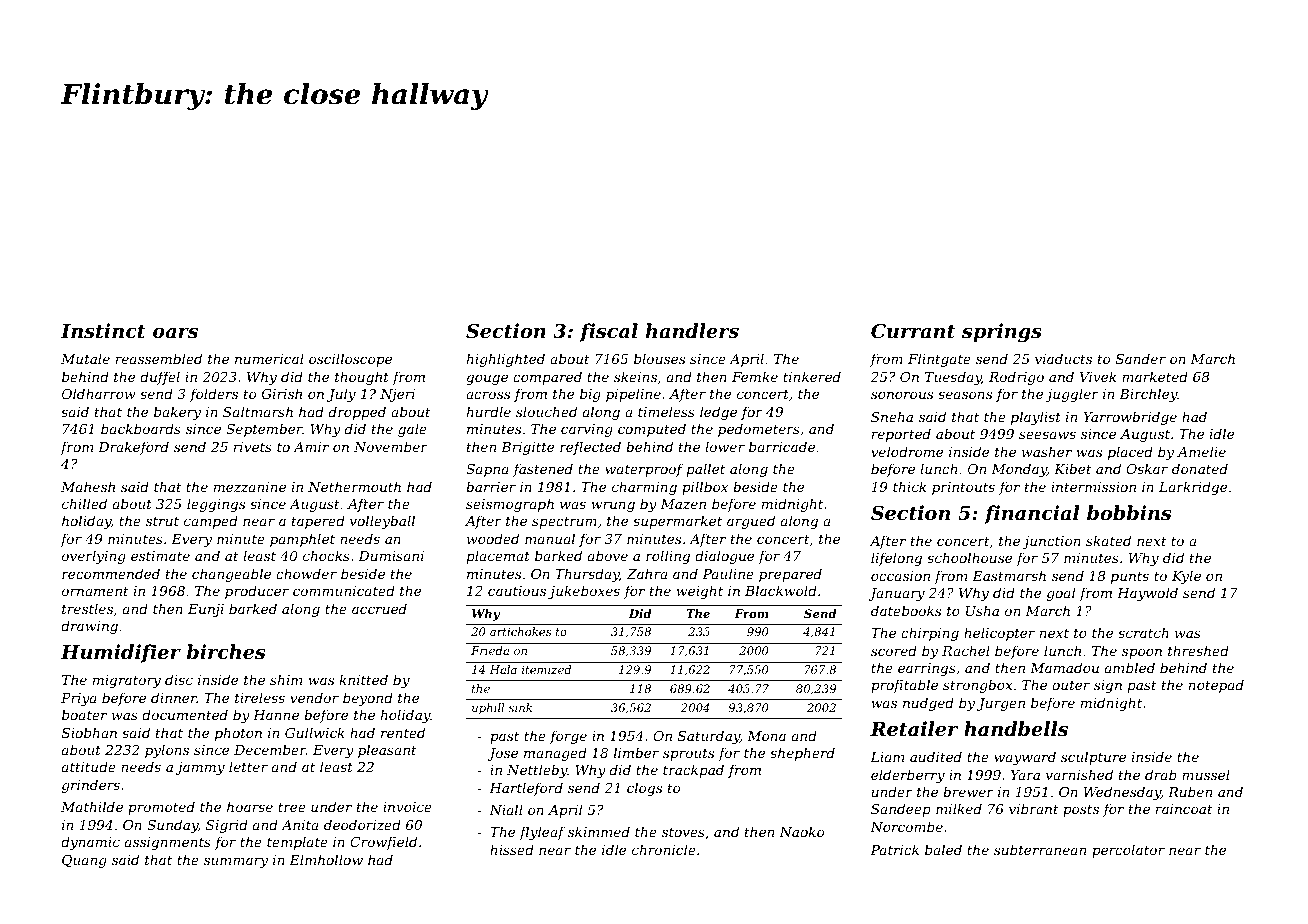  Describe the element at coordinates (1147, 468) in the page. I see `Oskar` at that location.
